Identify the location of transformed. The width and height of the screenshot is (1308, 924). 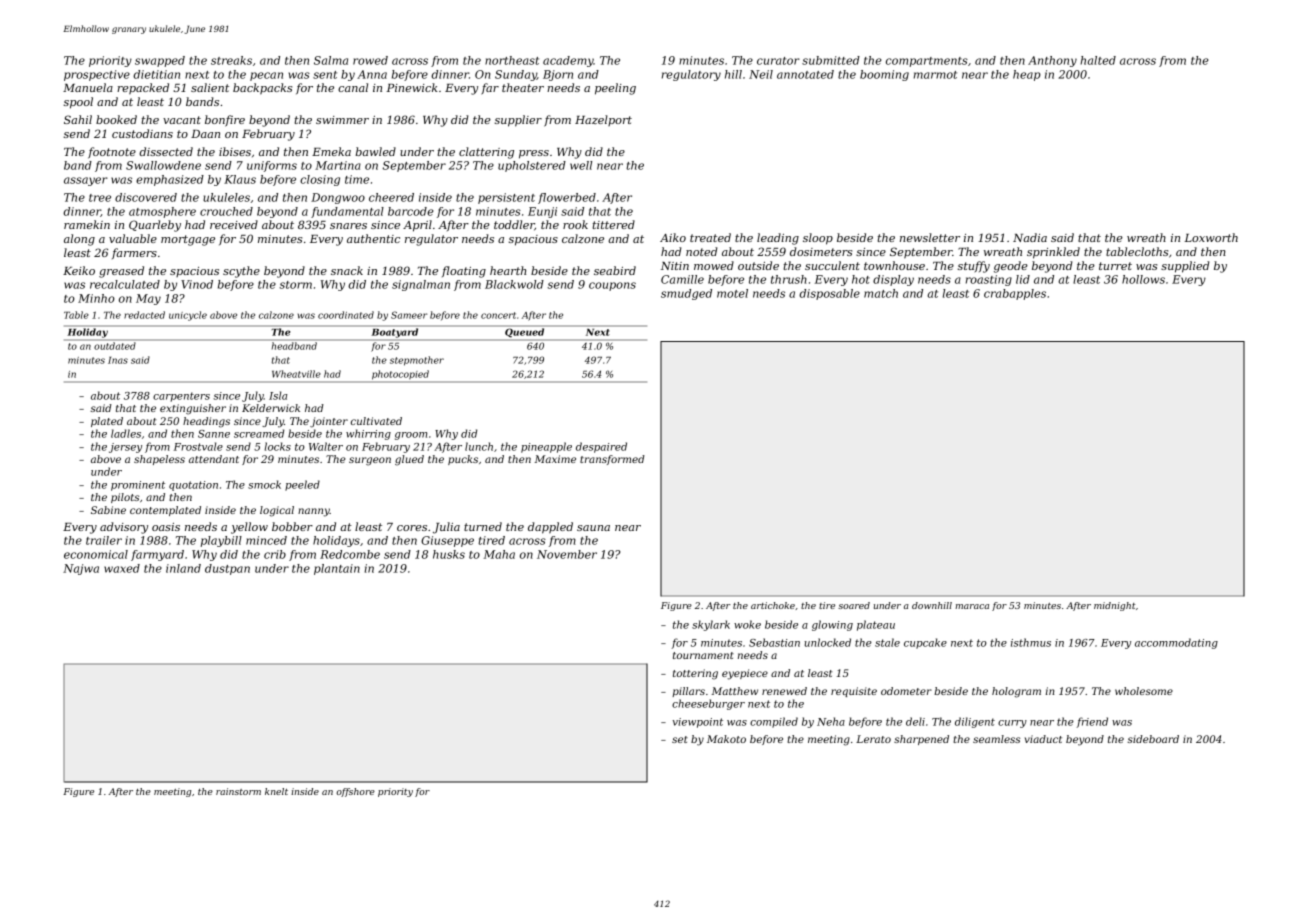
(612, 460).
